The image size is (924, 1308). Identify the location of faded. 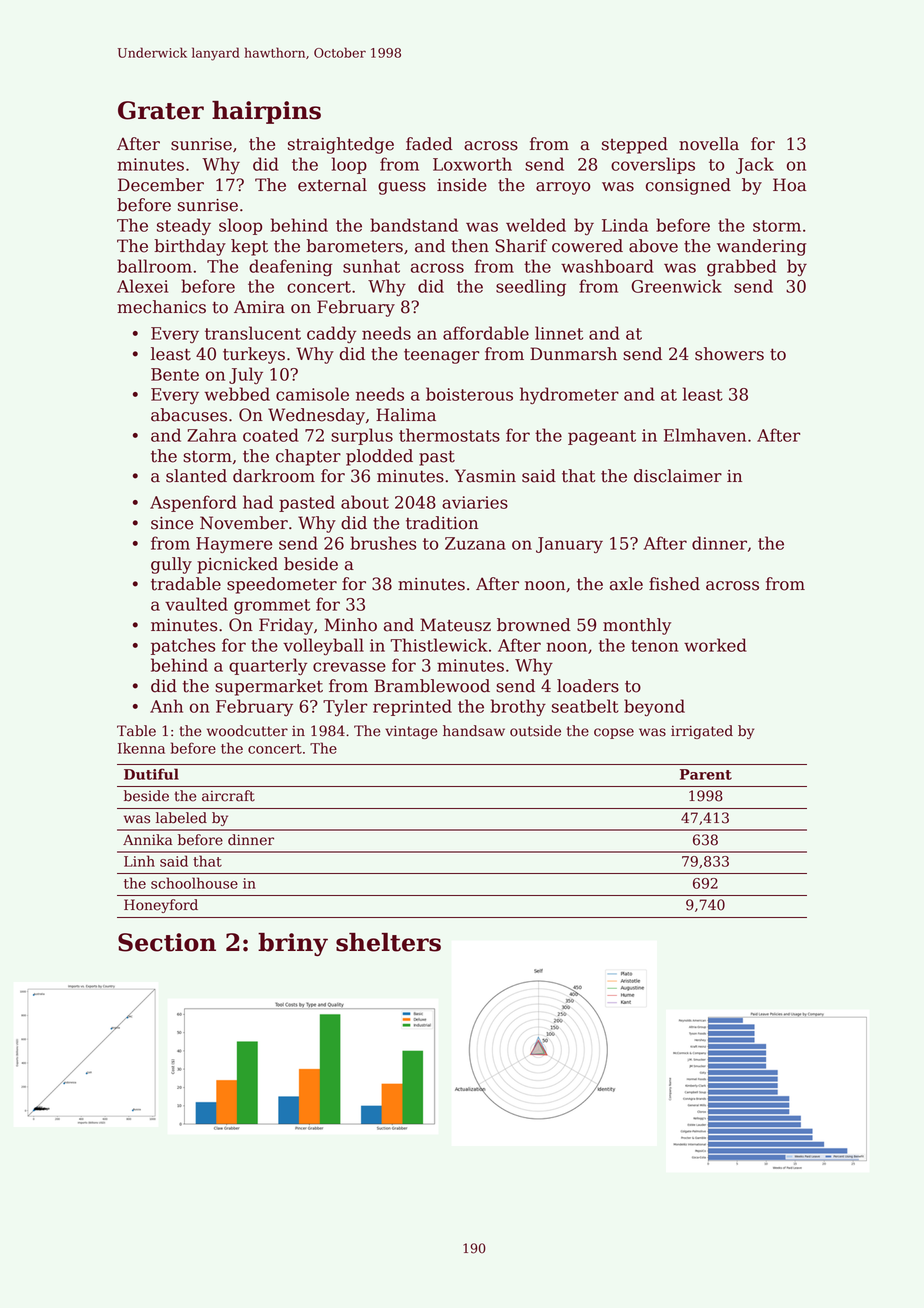
(429, 144).
